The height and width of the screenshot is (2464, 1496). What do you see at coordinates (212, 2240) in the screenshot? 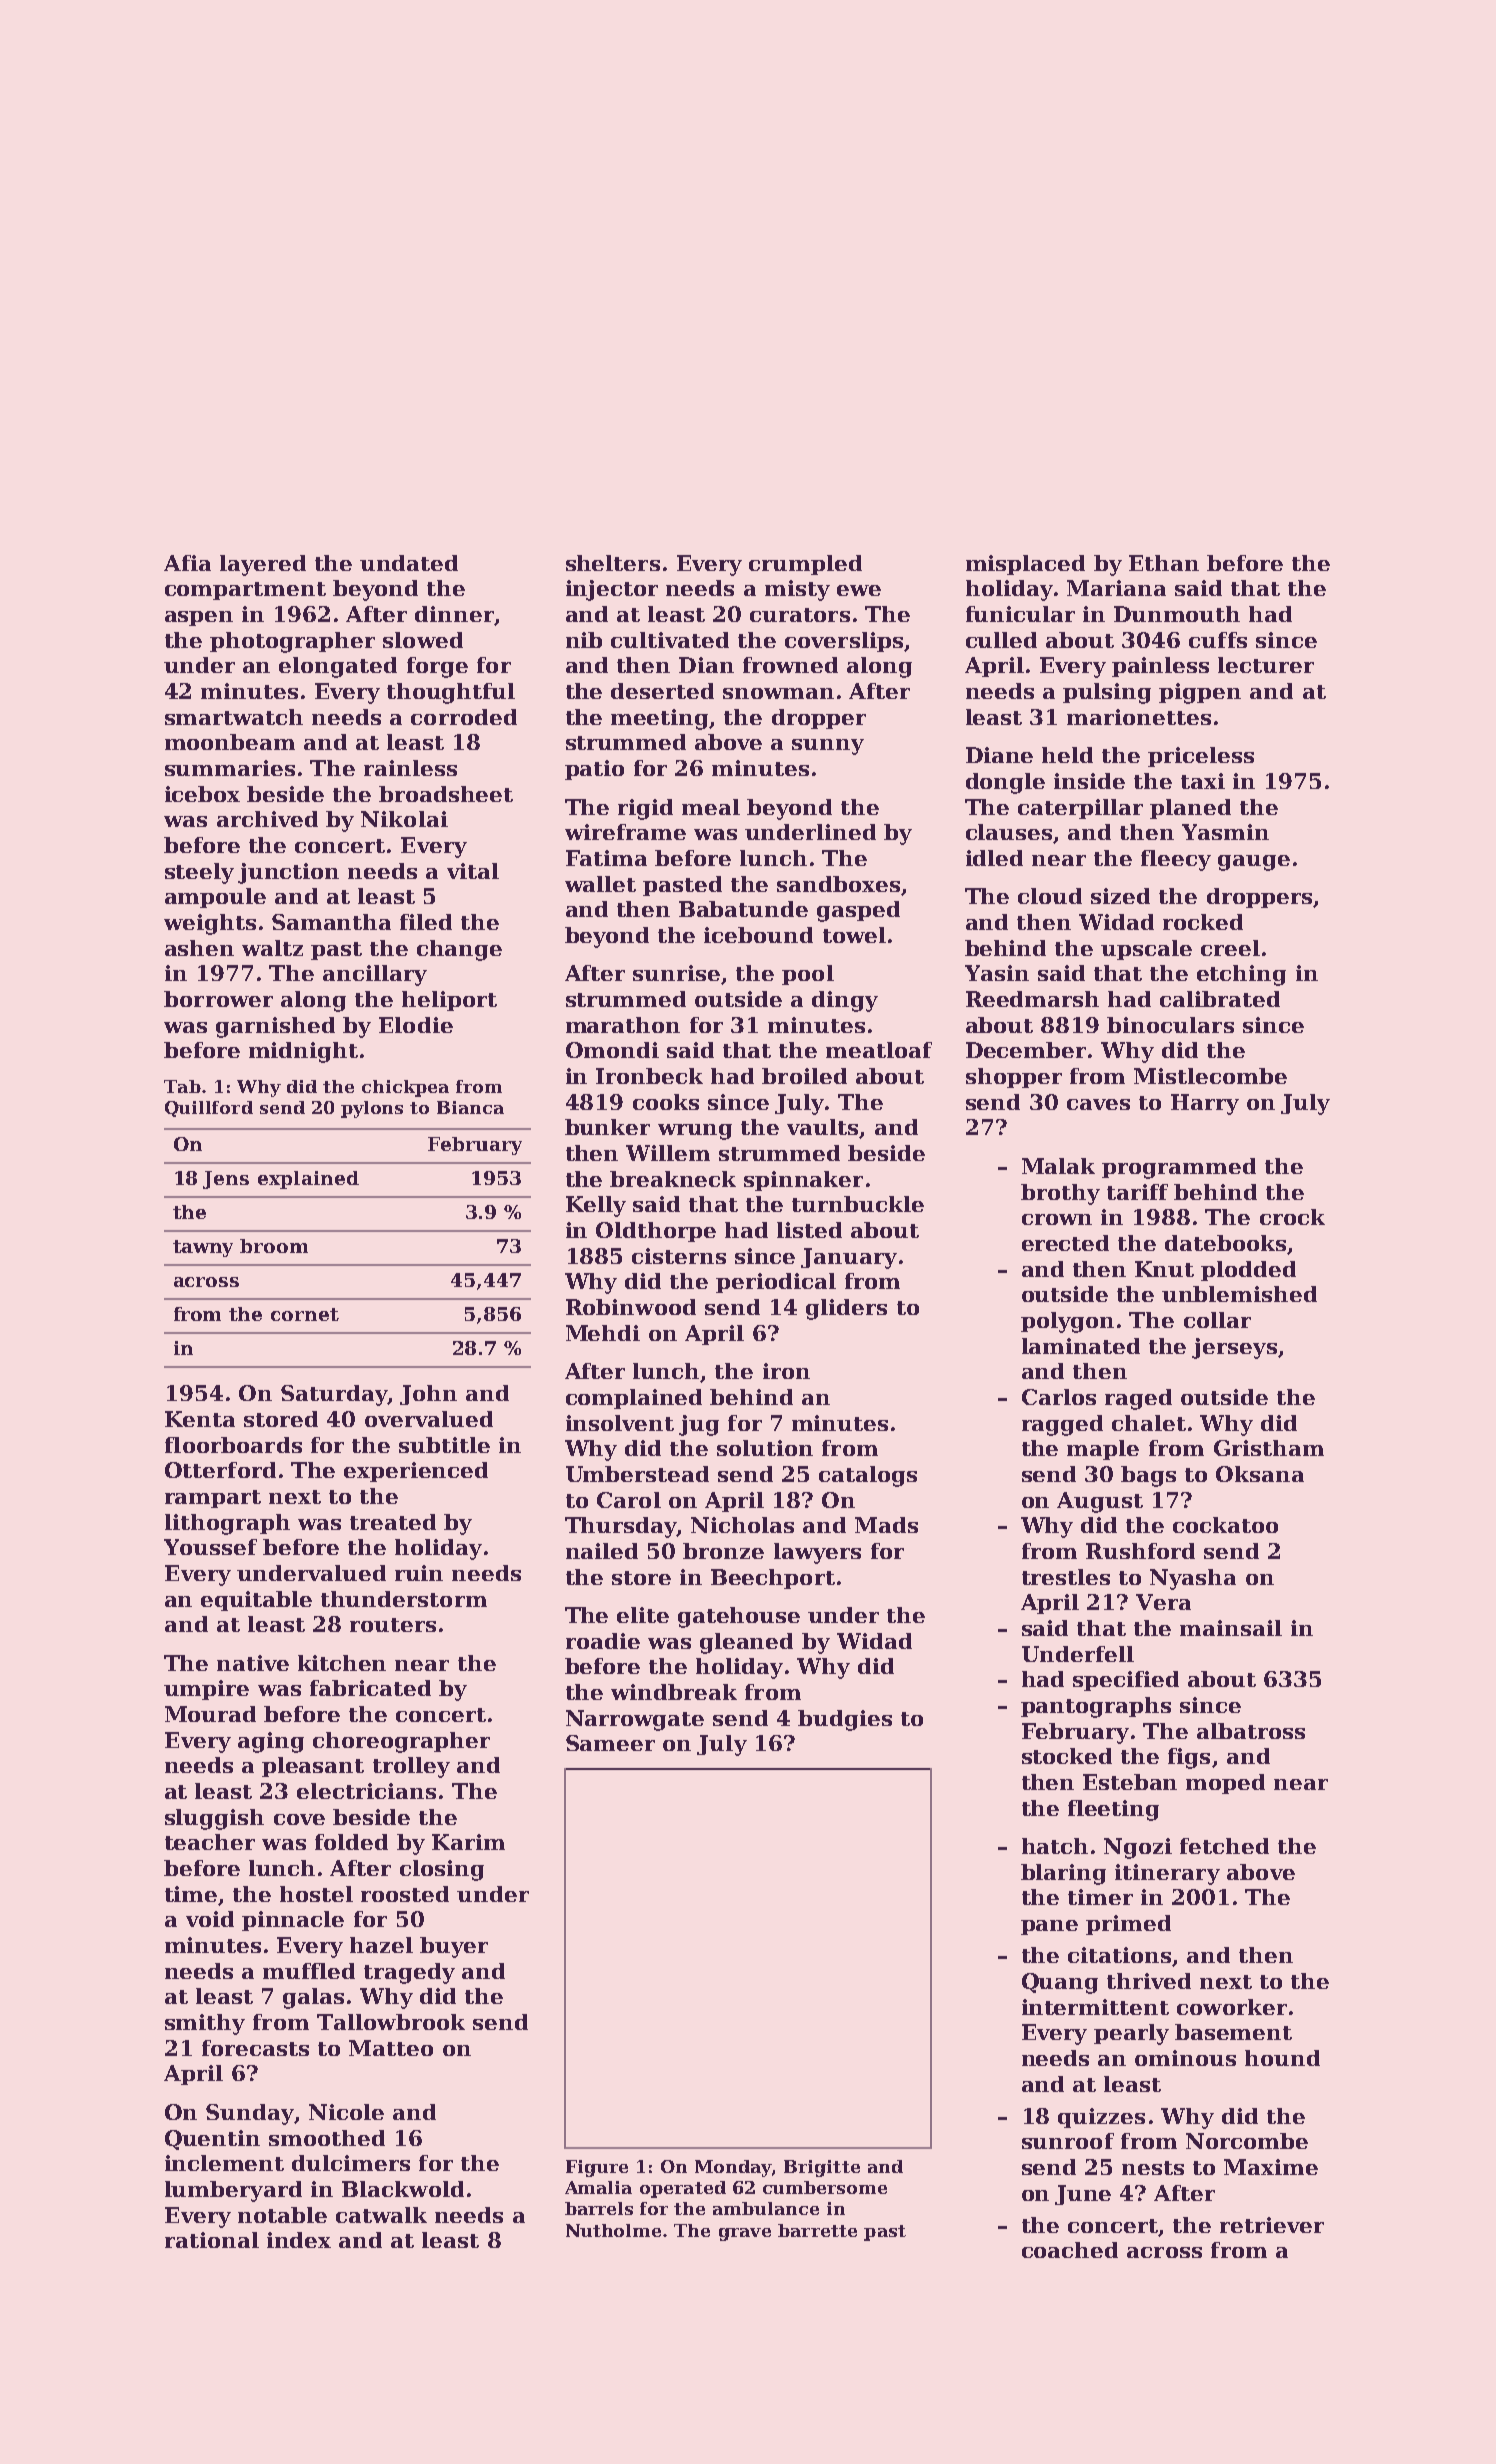
I see `rational` at bounding box center [212, 2240].
